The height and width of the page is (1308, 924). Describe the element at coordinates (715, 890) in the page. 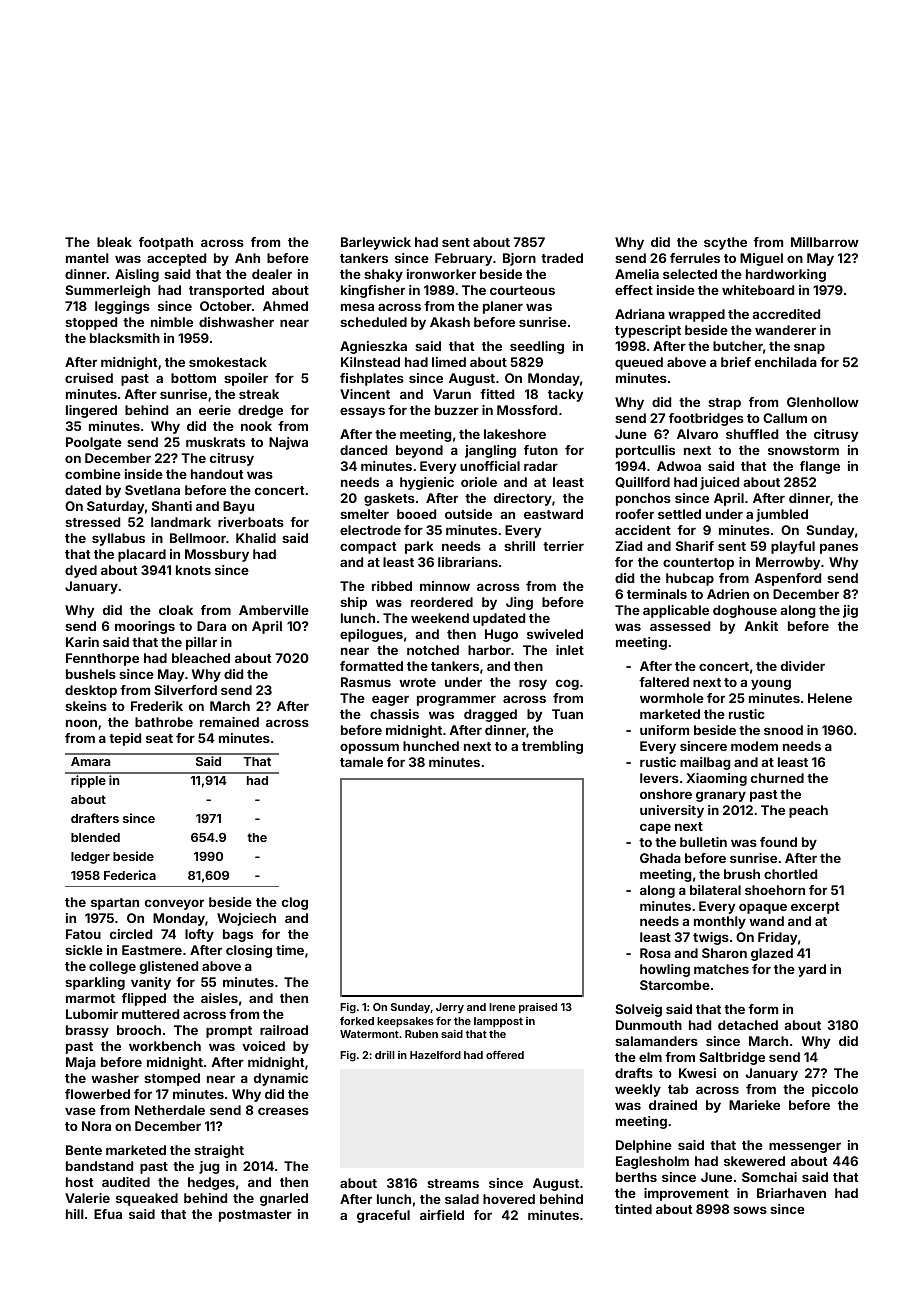

I see `bilateral` at that location.
